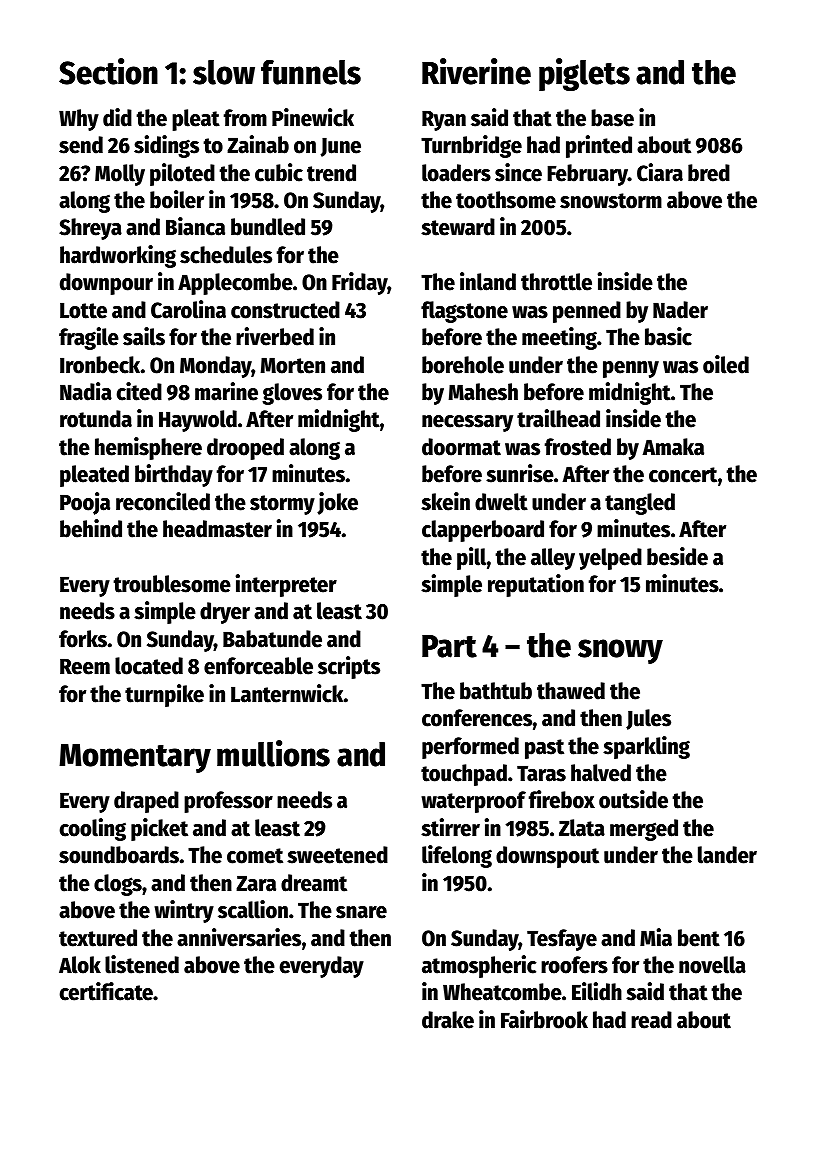  What do you see at coordinates (445, 501) in the document?
I see `skein` at bounding box center [445, 501].
